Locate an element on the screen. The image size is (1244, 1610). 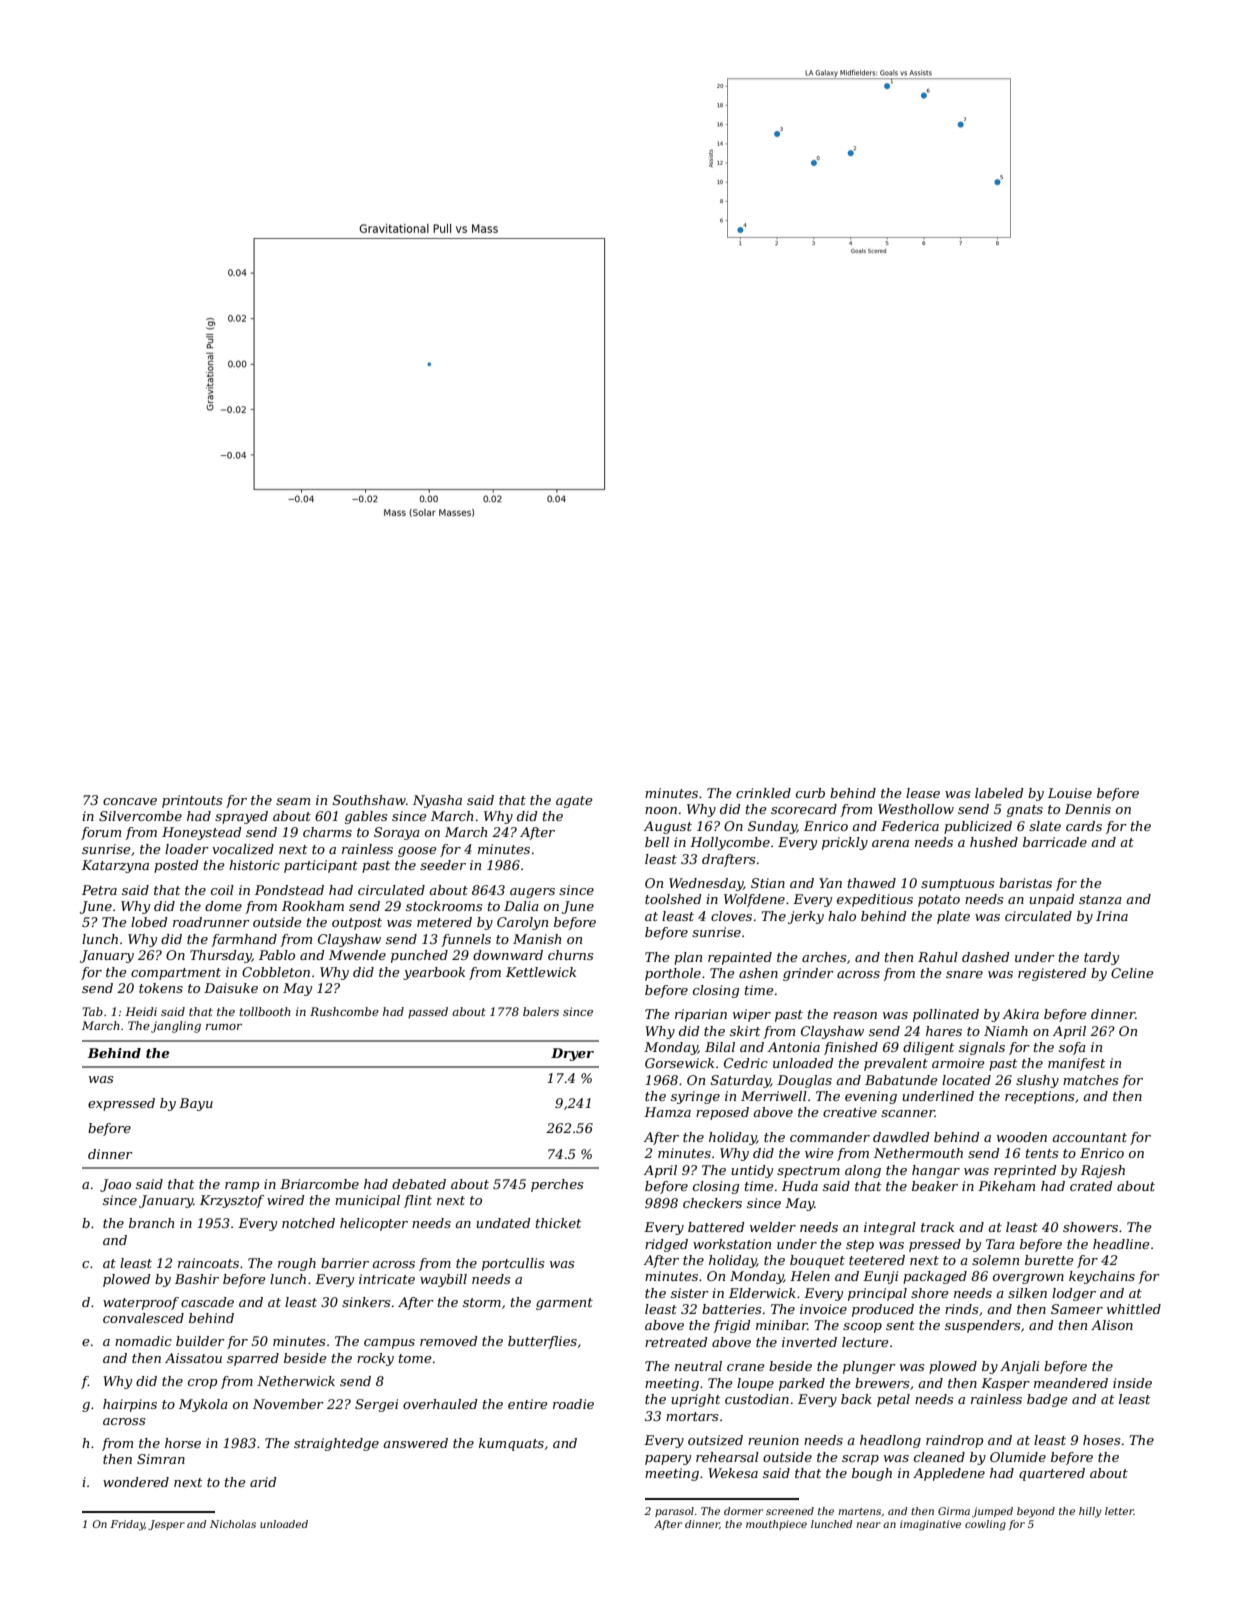
headline is located at coordinates (1121, 1244).
